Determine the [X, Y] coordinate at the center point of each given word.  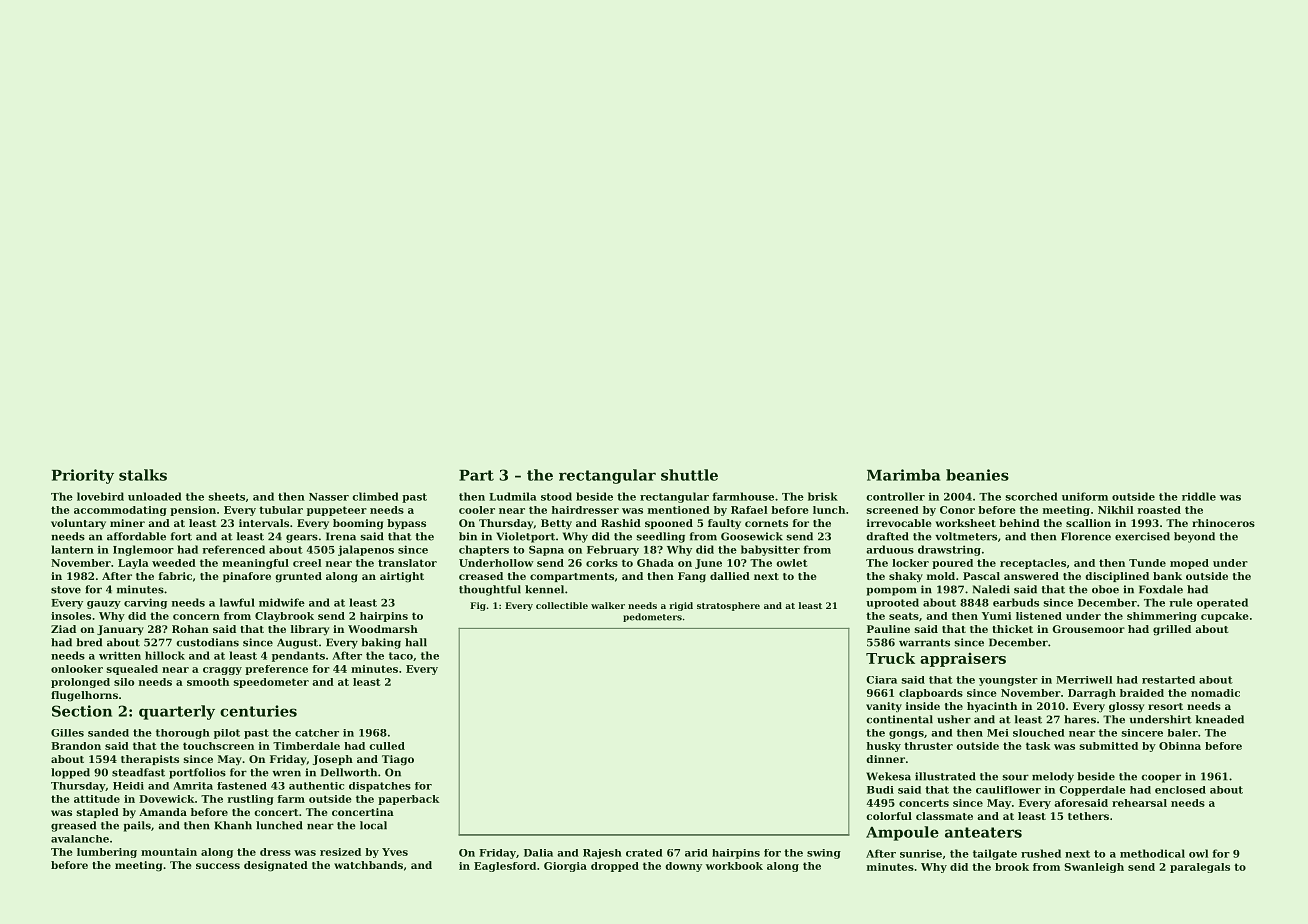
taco [401, 656]
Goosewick [752, 536]
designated [276, 866]
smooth [208, 682]
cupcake [1225, 617]
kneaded [1220, 719]
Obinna [1180, 746]
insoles [71, 616]
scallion [1088, 523]
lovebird [100, 496]
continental [899, 719]
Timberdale [306, 746]
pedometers [652, 617]
